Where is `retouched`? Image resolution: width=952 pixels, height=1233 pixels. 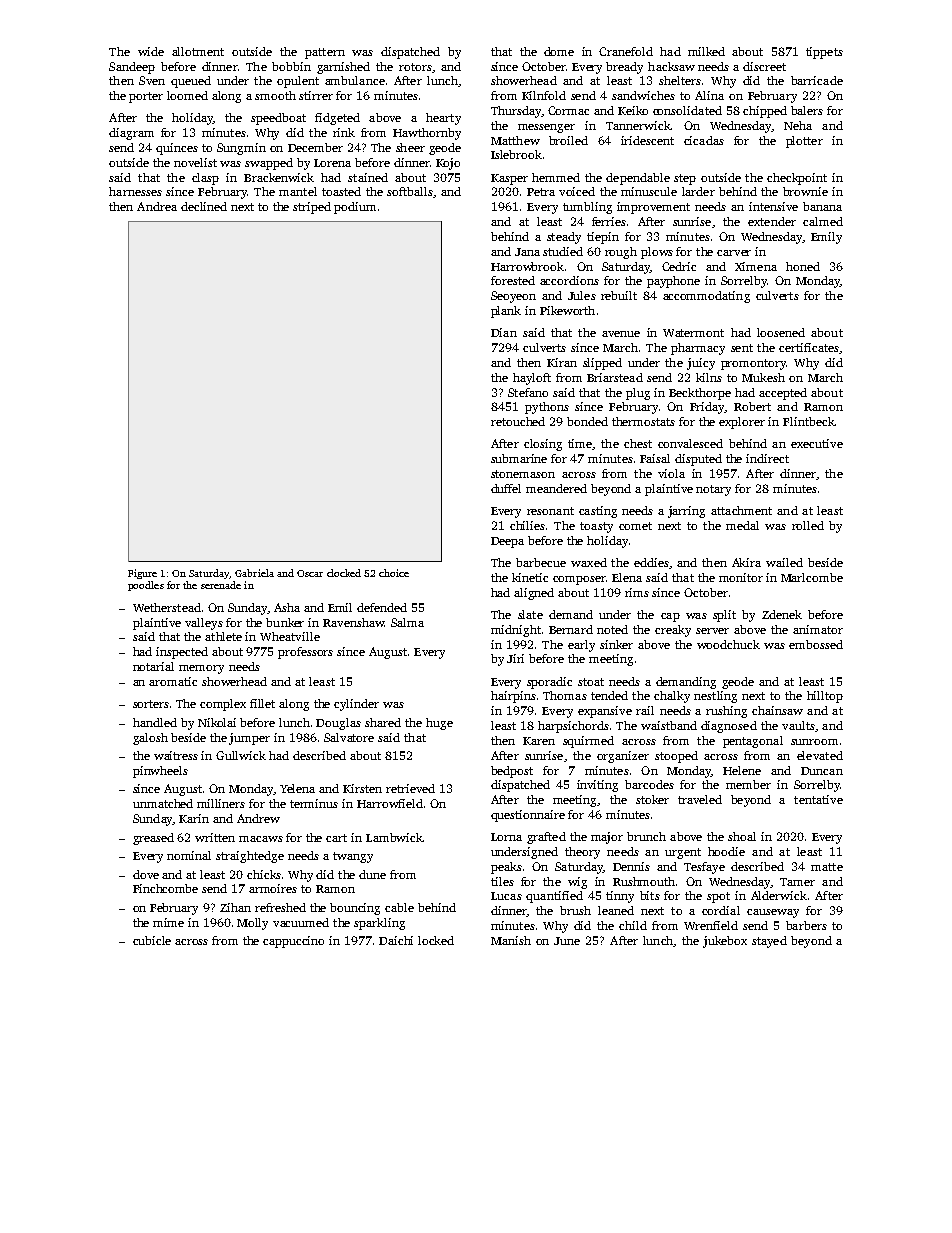 retouched is located at coordinates (518, 421).
